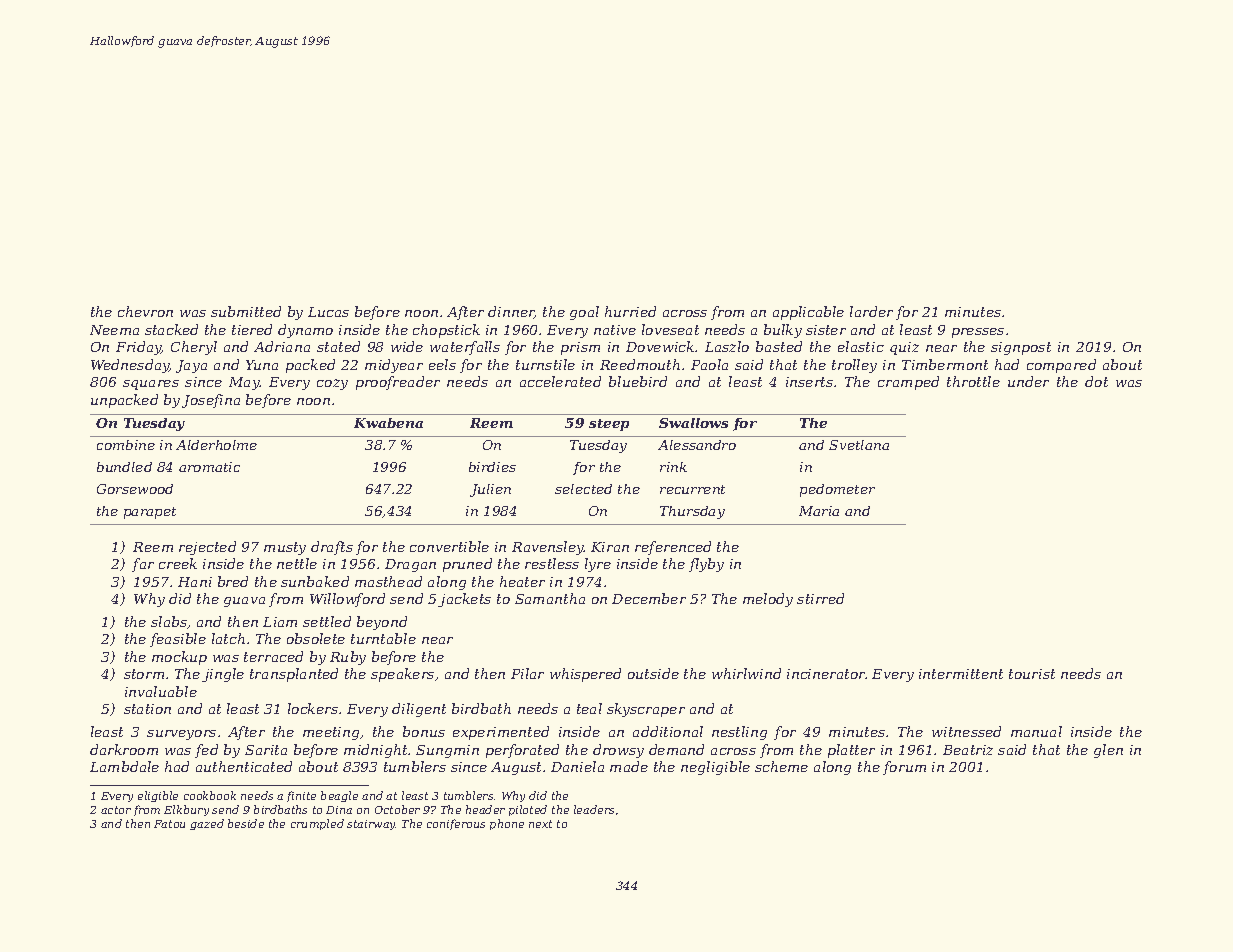 Image resolution: width=1233 pixels, height=952 pixels. Describe the element at coordinates (859, 445) in the image. I see `Svetlana` at that location.
